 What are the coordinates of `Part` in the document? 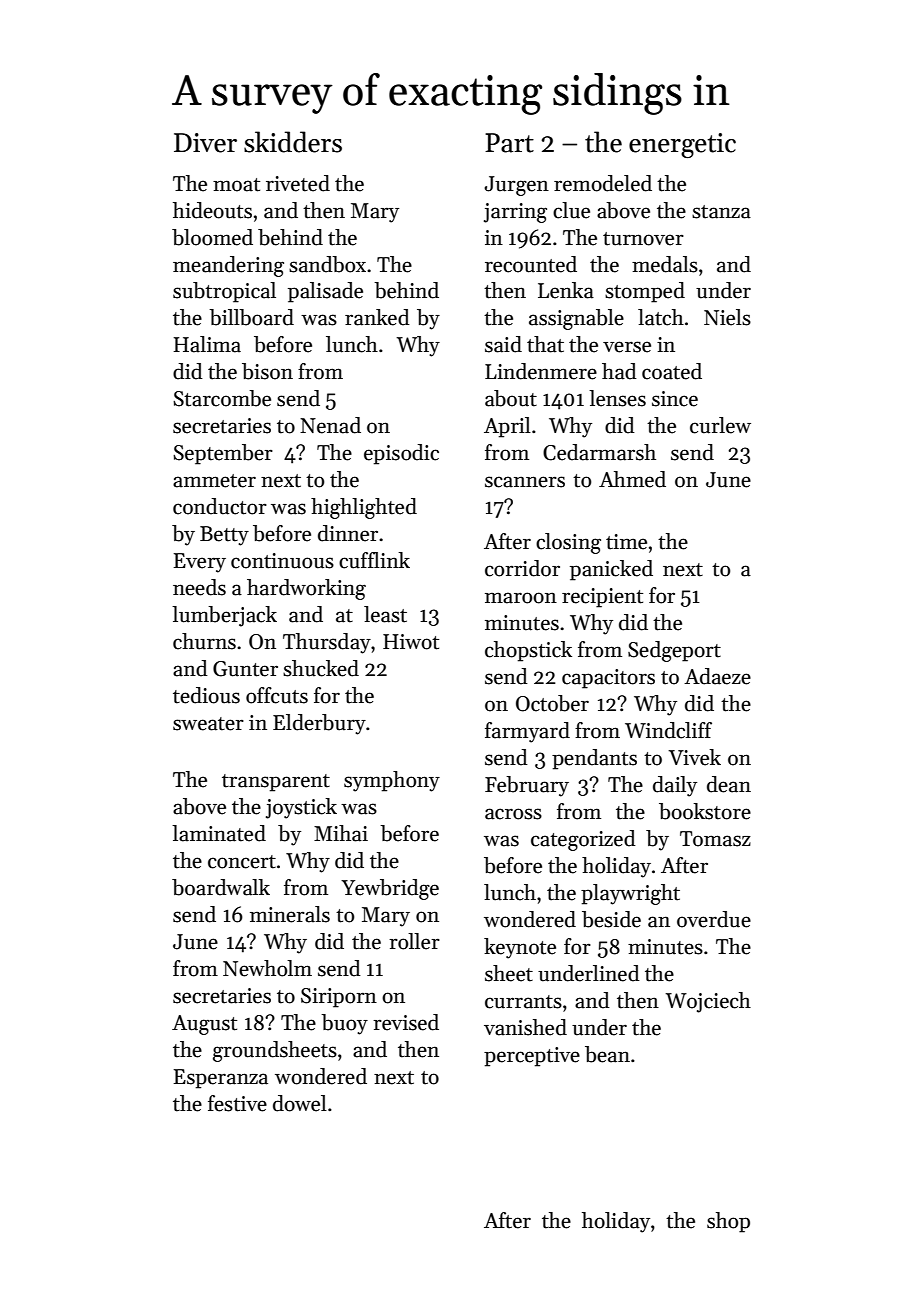 It's located at (509, 143).
